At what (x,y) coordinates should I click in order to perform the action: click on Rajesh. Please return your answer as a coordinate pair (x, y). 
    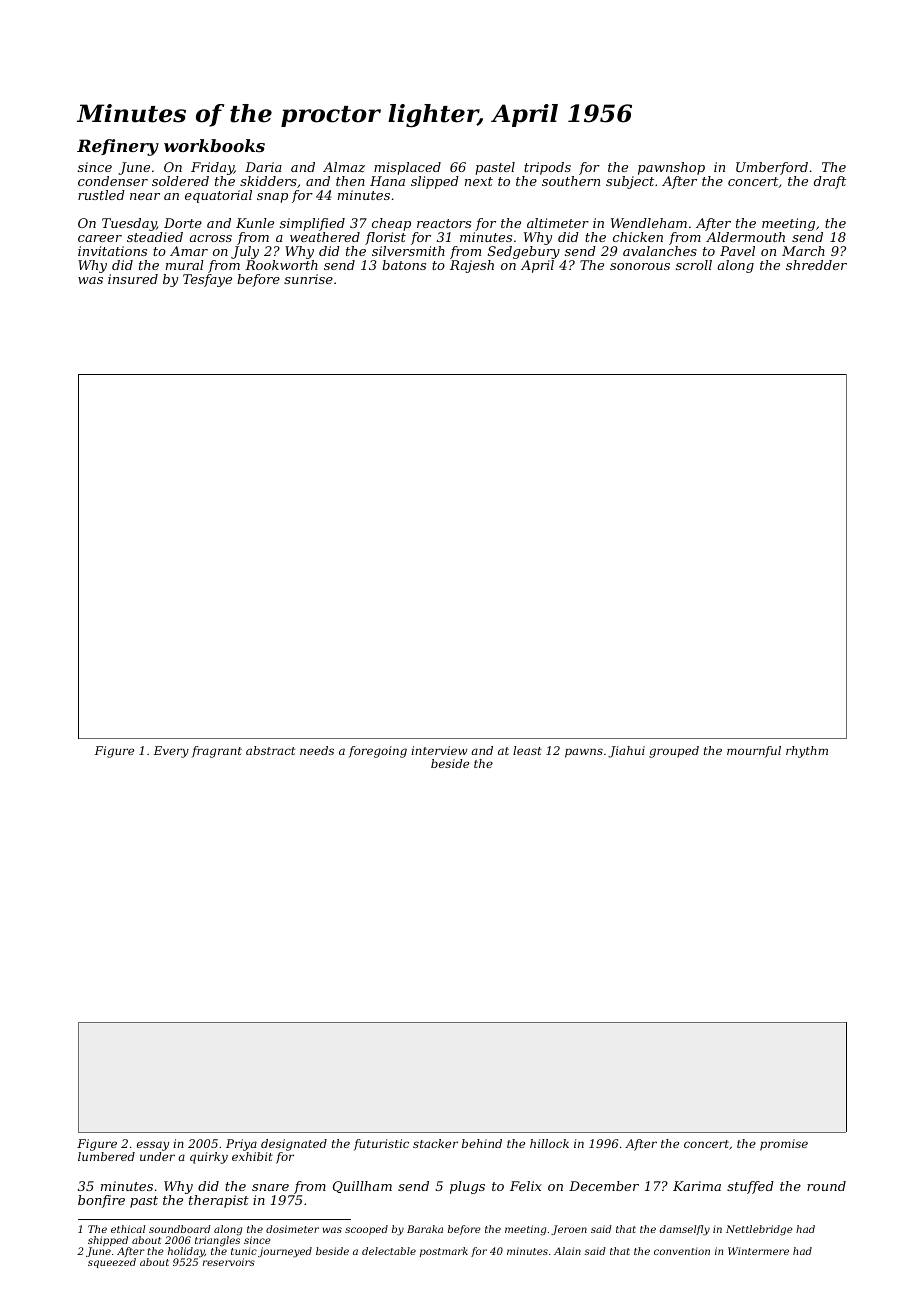
    Looking at the image, I should click on (472, 266).
